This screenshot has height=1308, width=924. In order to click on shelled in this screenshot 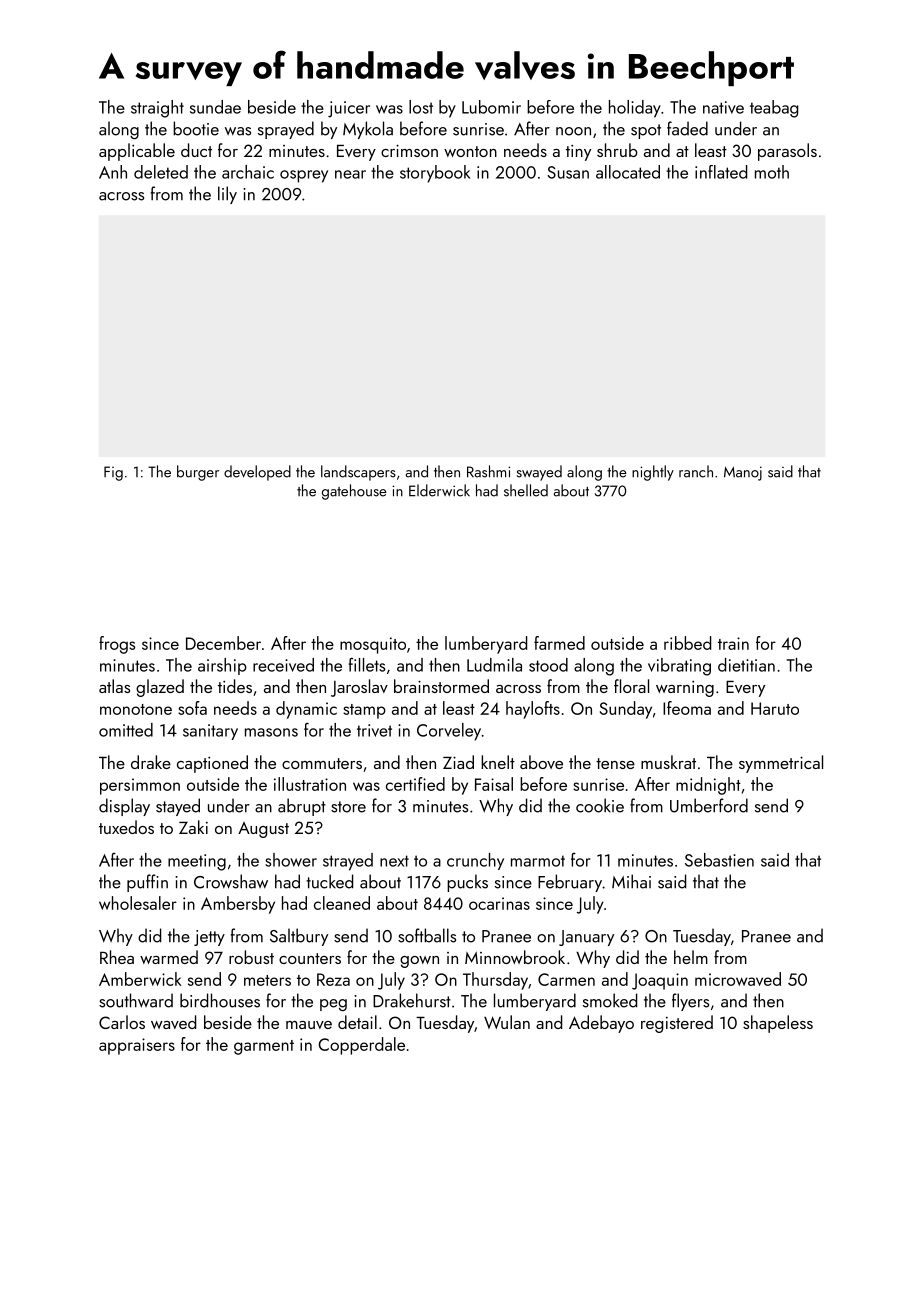, I will do `click(526, 490)`.
